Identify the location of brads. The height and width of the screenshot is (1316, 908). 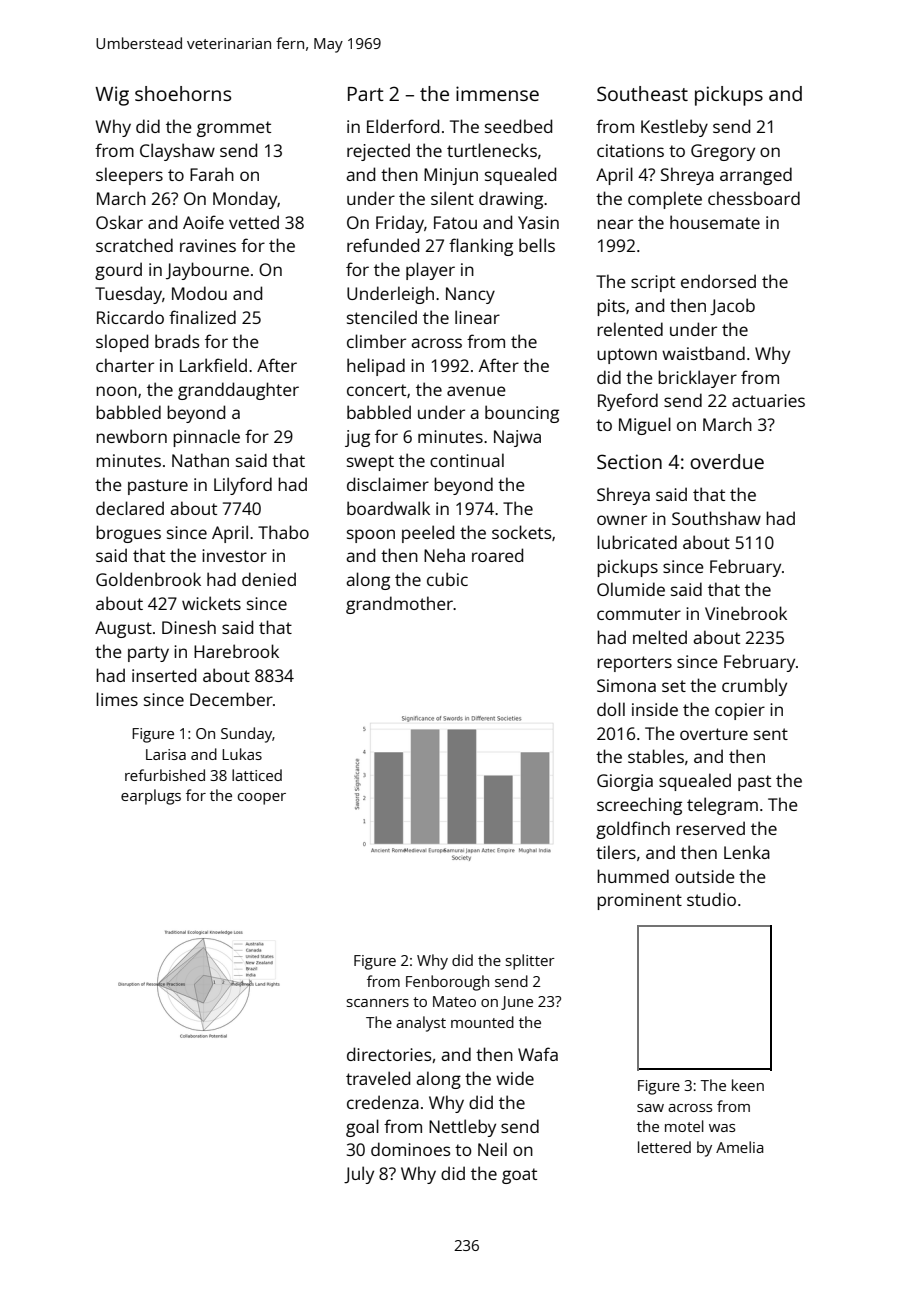
(177, 341).
